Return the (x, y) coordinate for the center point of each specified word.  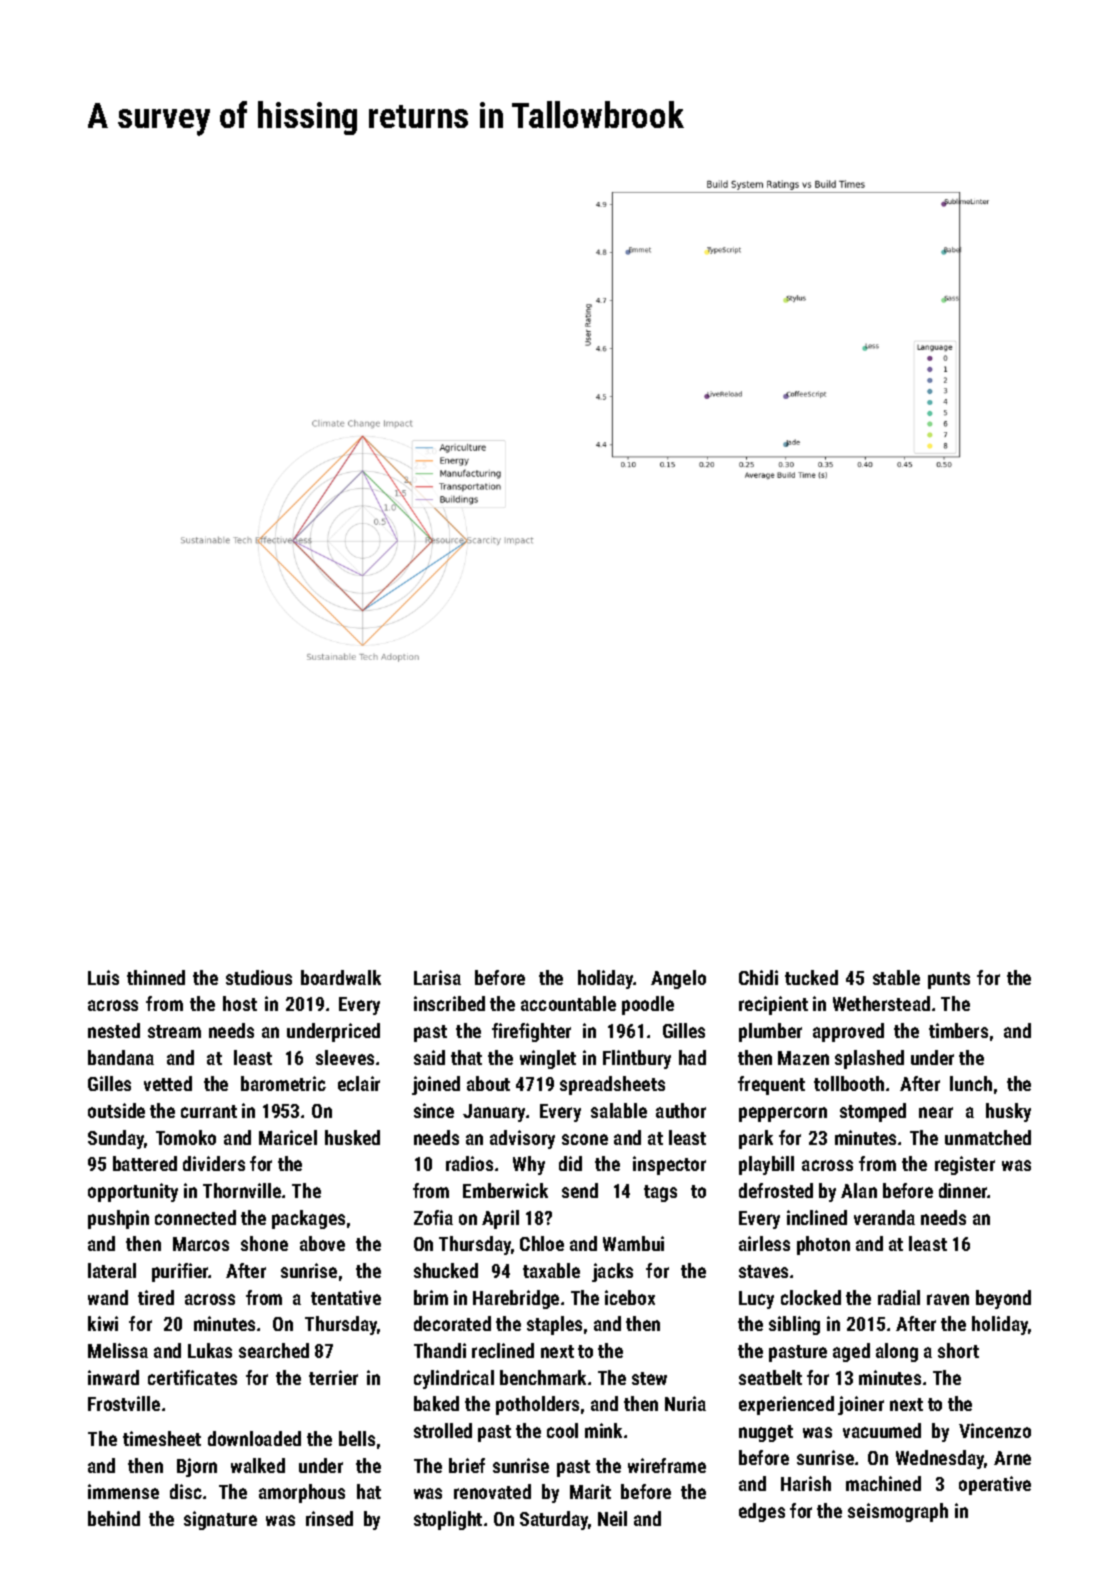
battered (145, 1163)
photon (823, 1245)
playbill (766, 1165)
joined (436, 1085)
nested (114, 1030)
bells (357, 1438)
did (570, 1163)
